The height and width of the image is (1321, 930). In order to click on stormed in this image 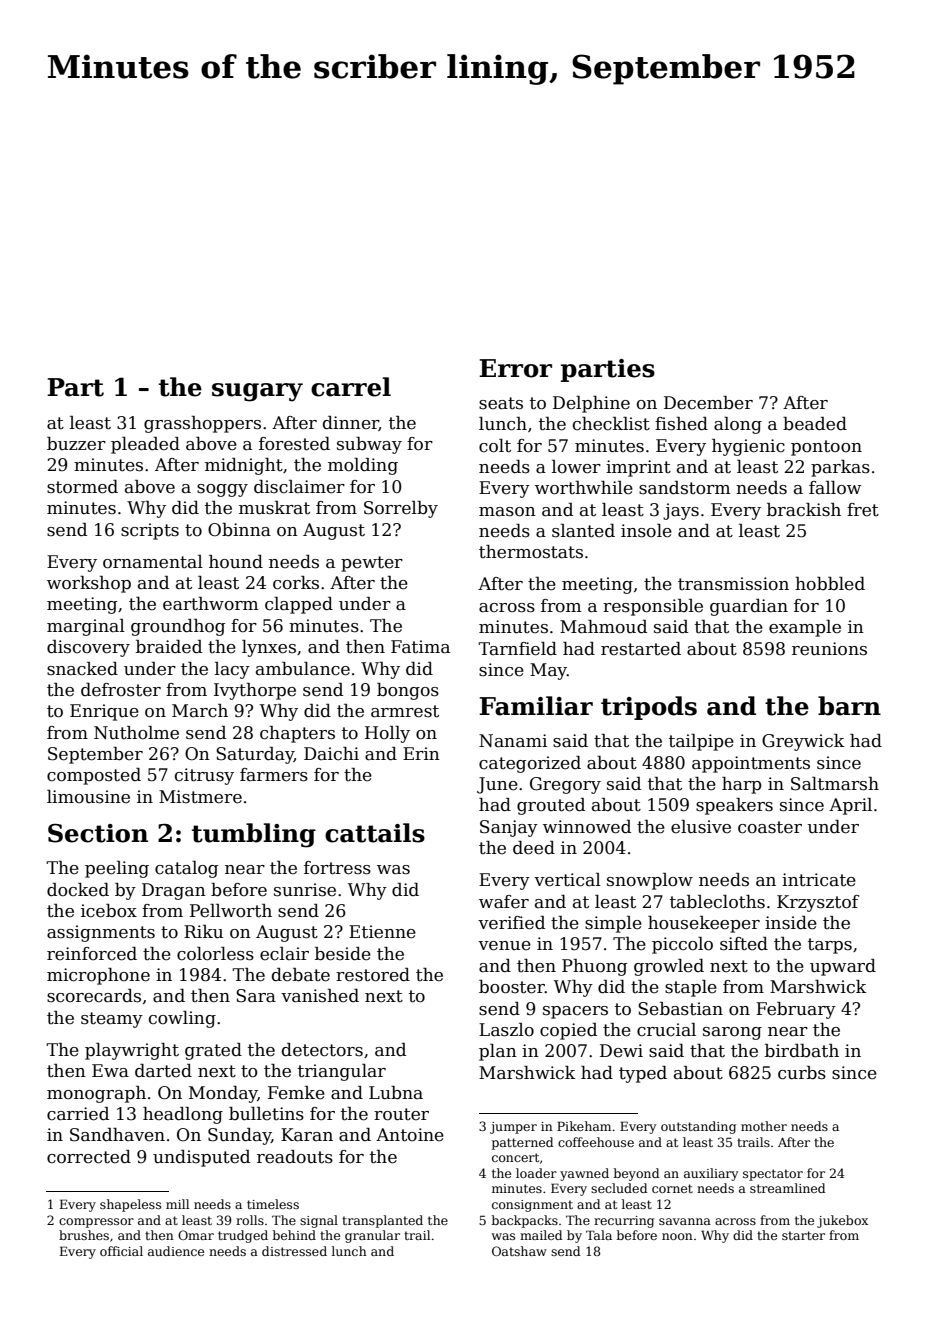, I will do `click(82, 487)`.
